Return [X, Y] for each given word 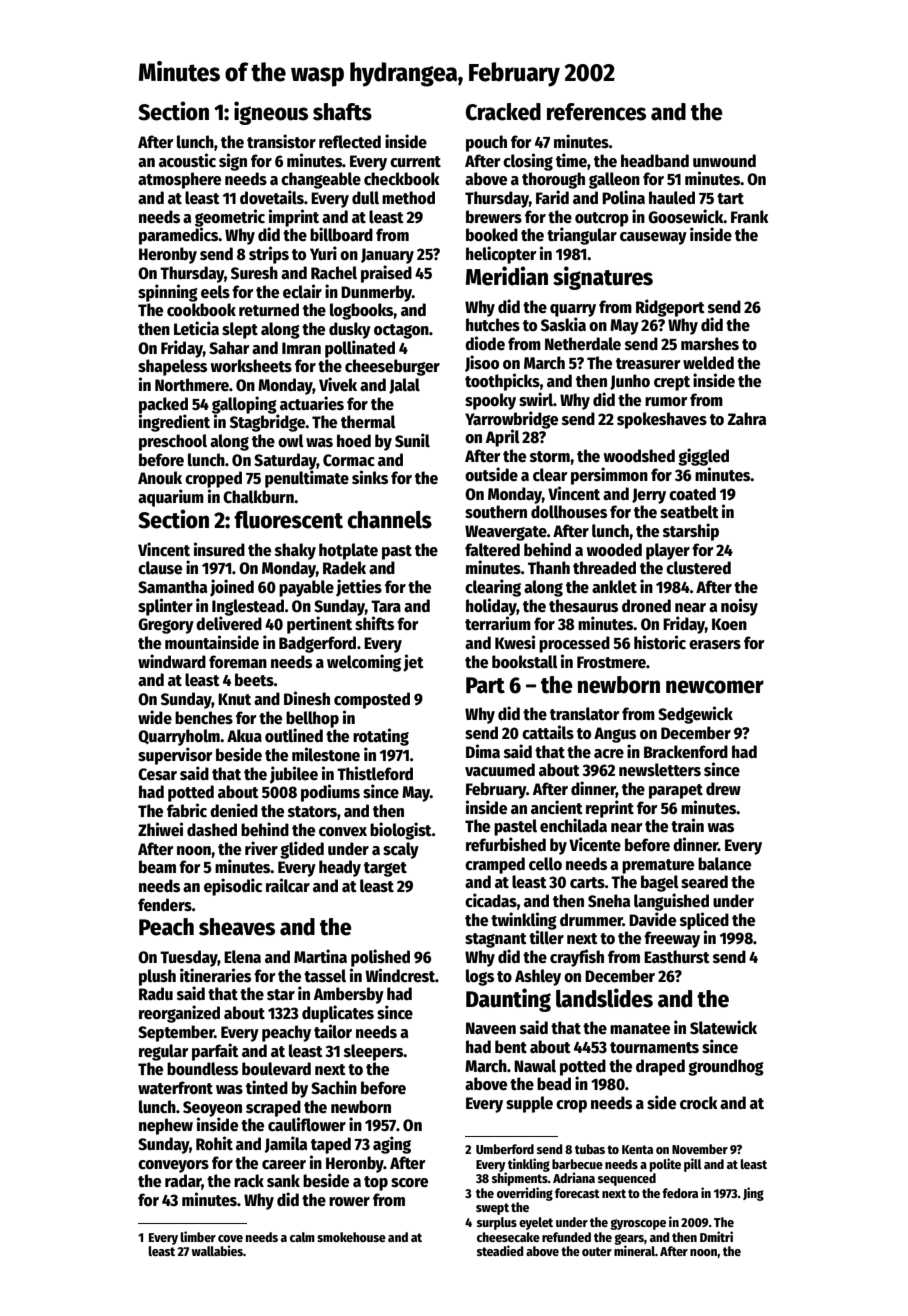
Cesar [157, 774]
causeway [653, 238]
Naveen [491, 1028]
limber [198, 1236]
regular [164, 1052]
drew [723, 789]
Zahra [746, 419]
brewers [494, 217]
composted [372, 700]
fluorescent [288, 520]
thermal [368, 422]
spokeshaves [662, 420]
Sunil [412, 440]
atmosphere [179, 180]
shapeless [172, 367]
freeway [672, 939]
